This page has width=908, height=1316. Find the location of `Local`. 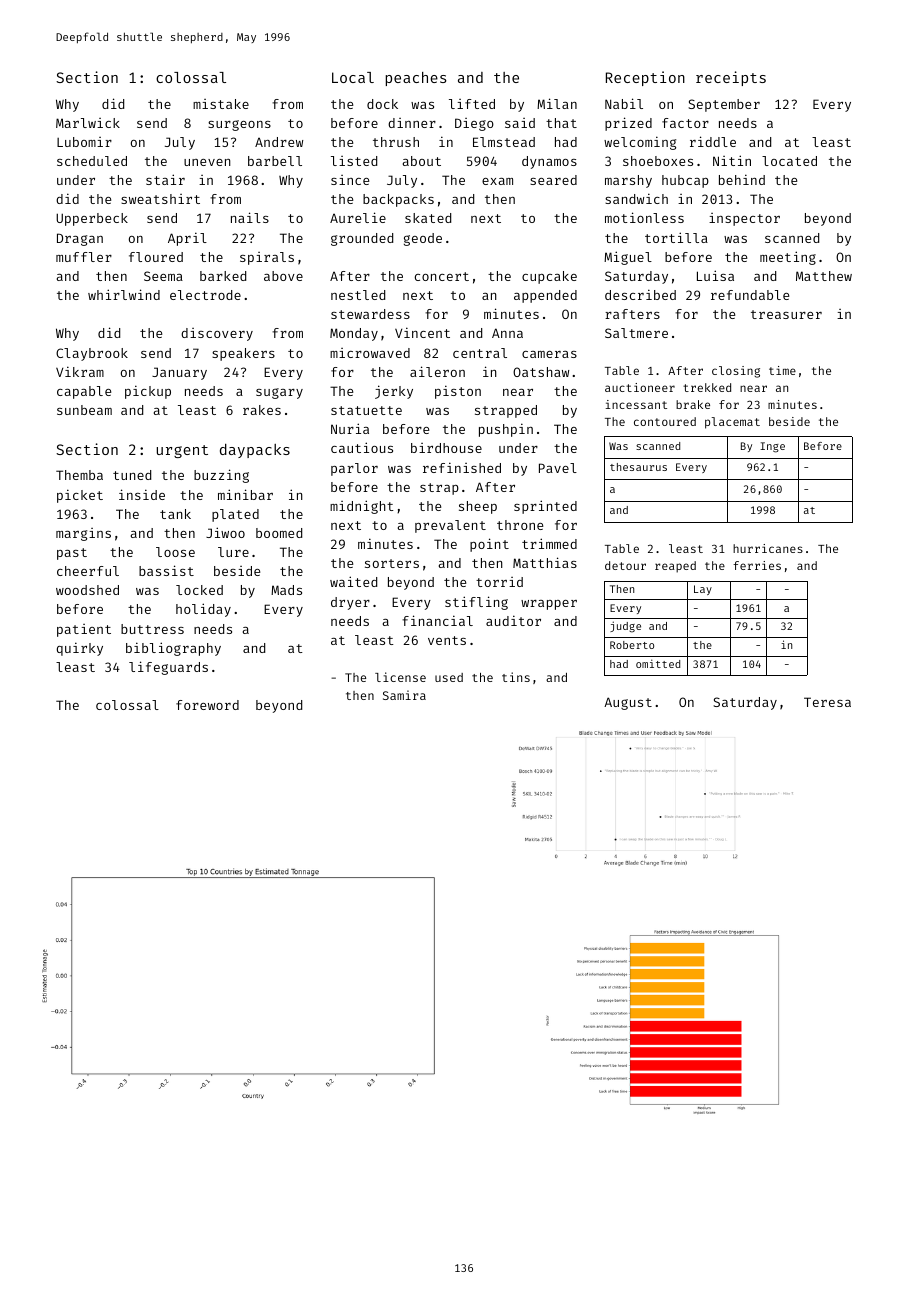

Local is located at coordinates (353, 77).
